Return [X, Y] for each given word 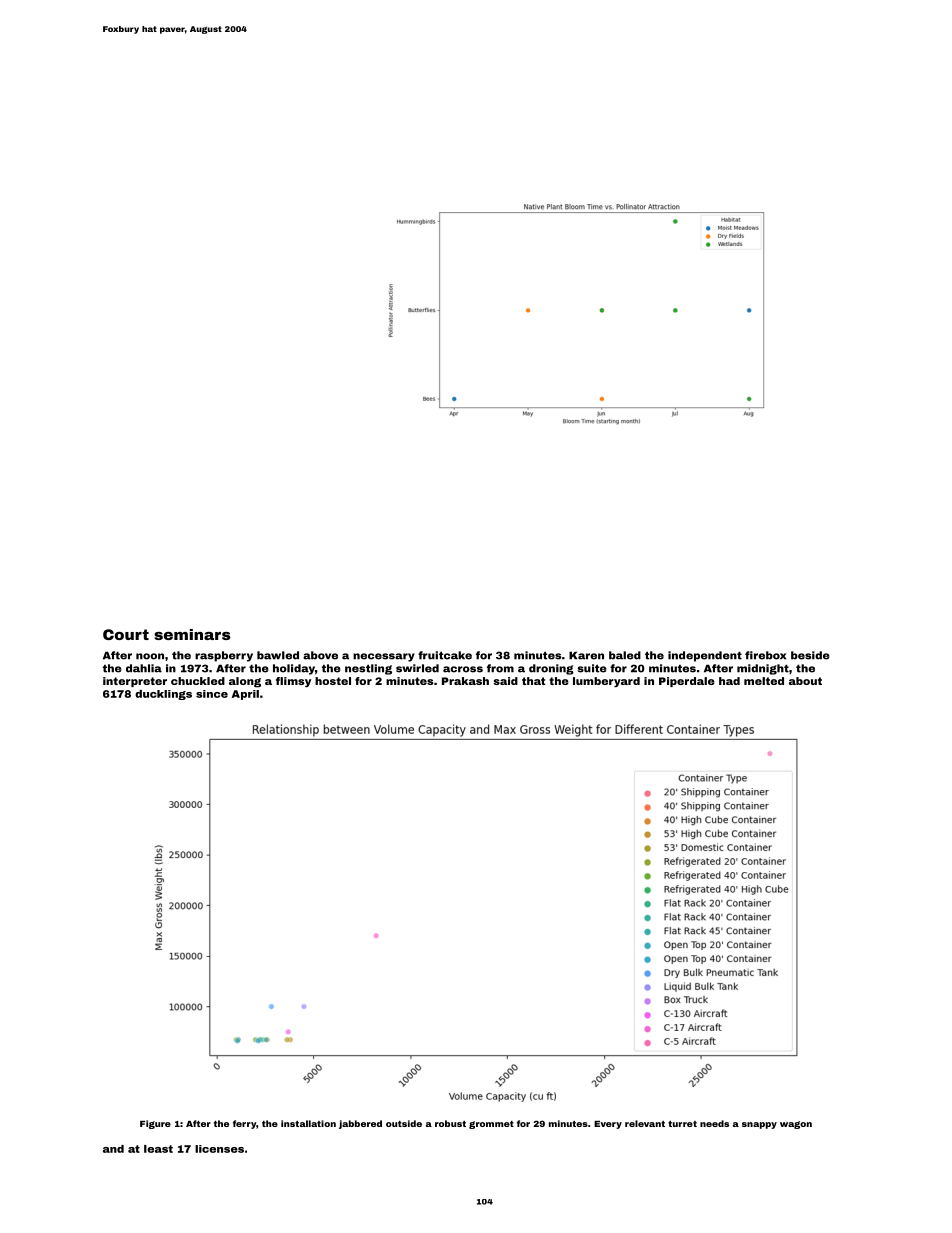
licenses [219, 1149]
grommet [491, 1125]
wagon [796, 1125]
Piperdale [687, 682]
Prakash [465, 681]
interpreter [135, 682]
